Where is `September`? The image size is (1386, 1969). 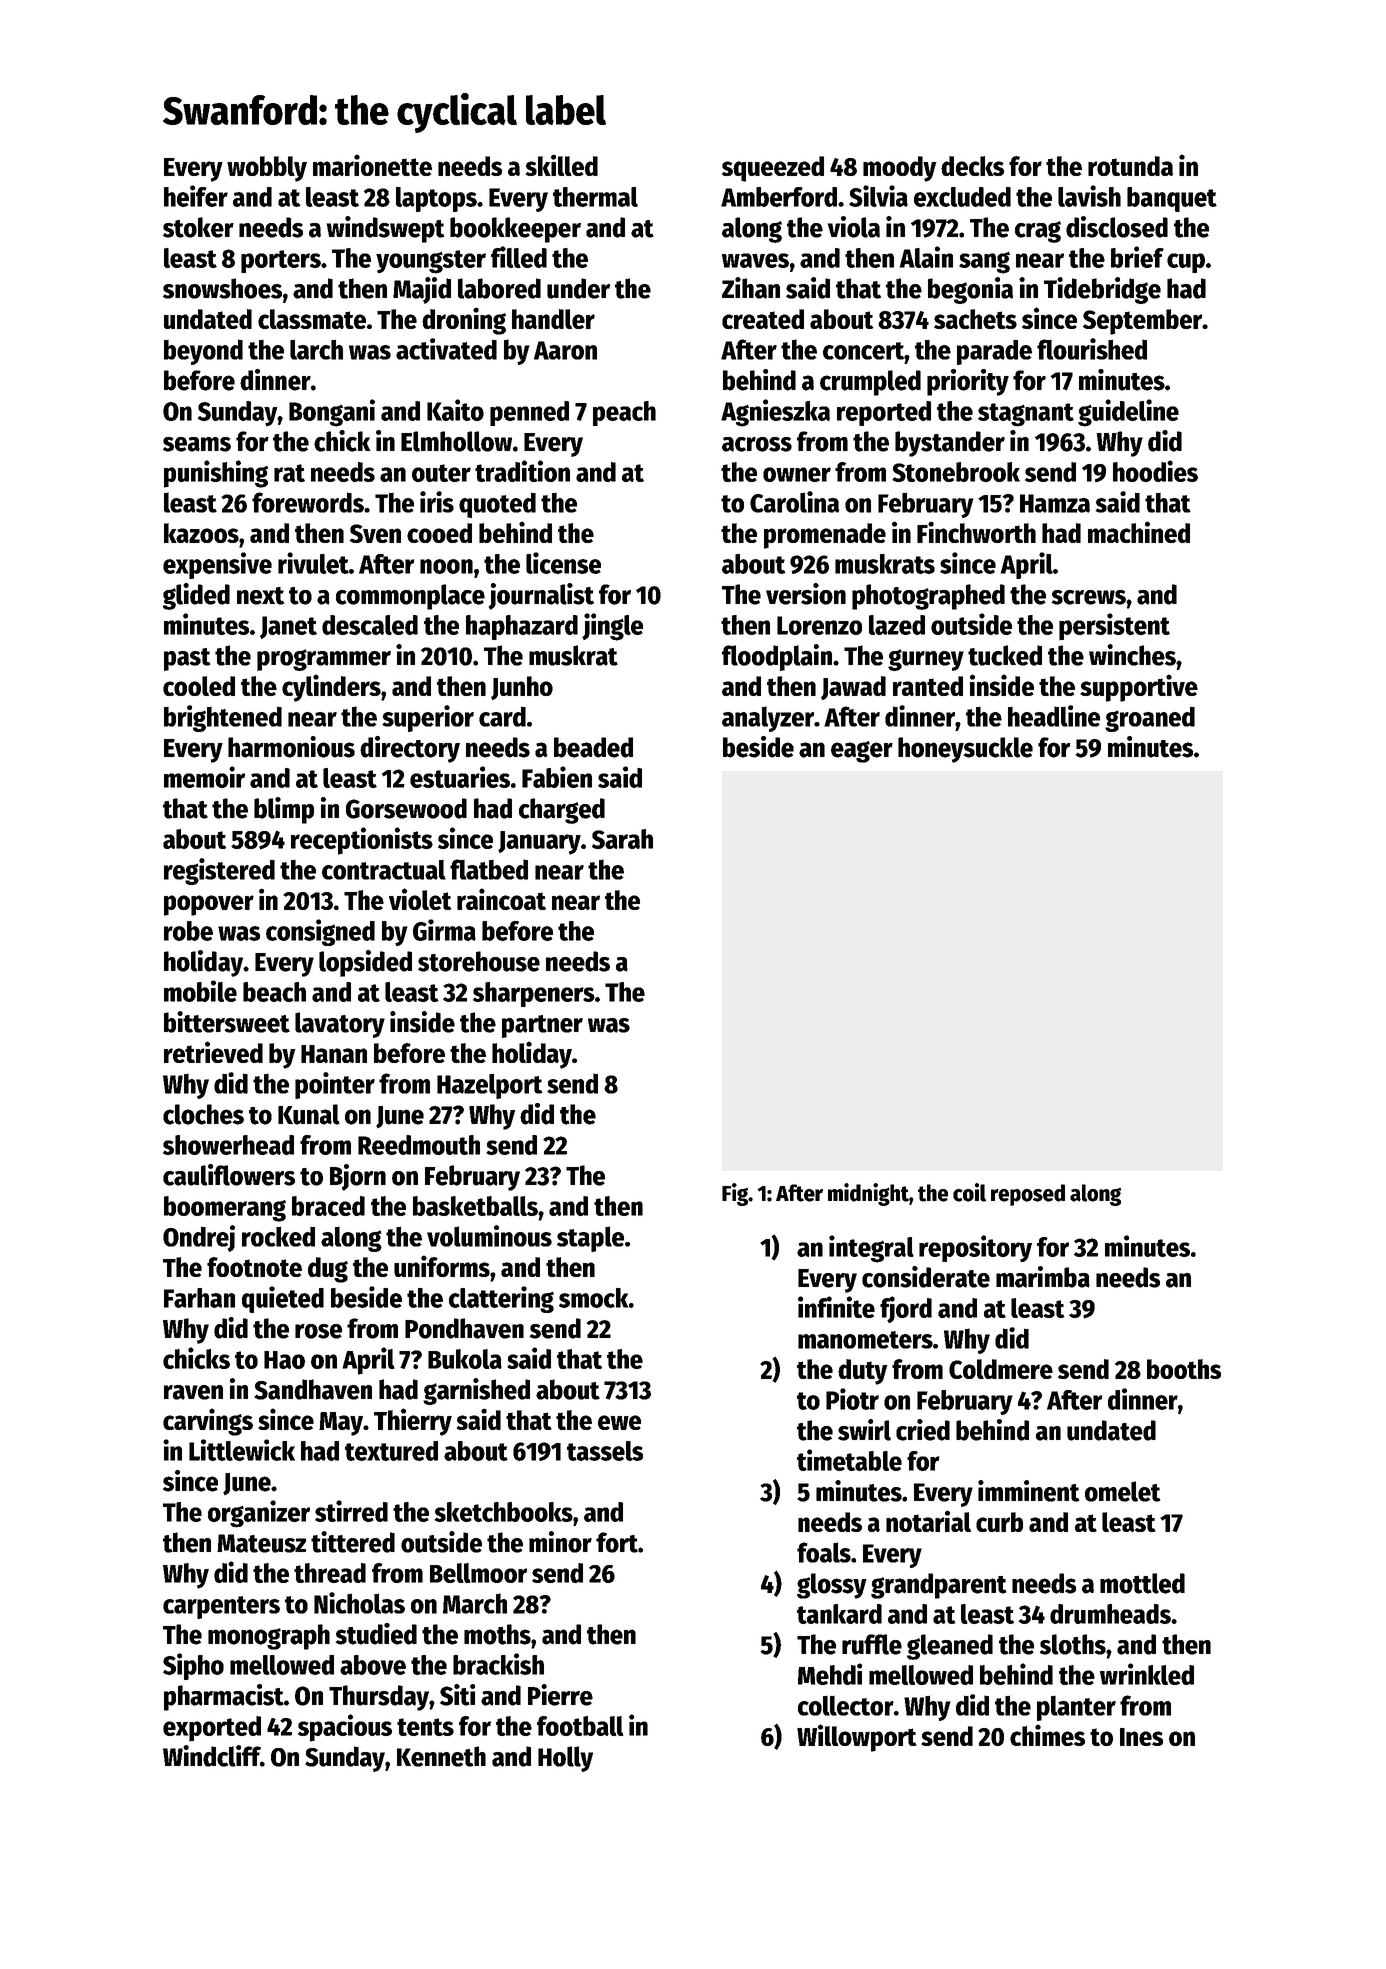 September is located at coordinates (1142, 322).
